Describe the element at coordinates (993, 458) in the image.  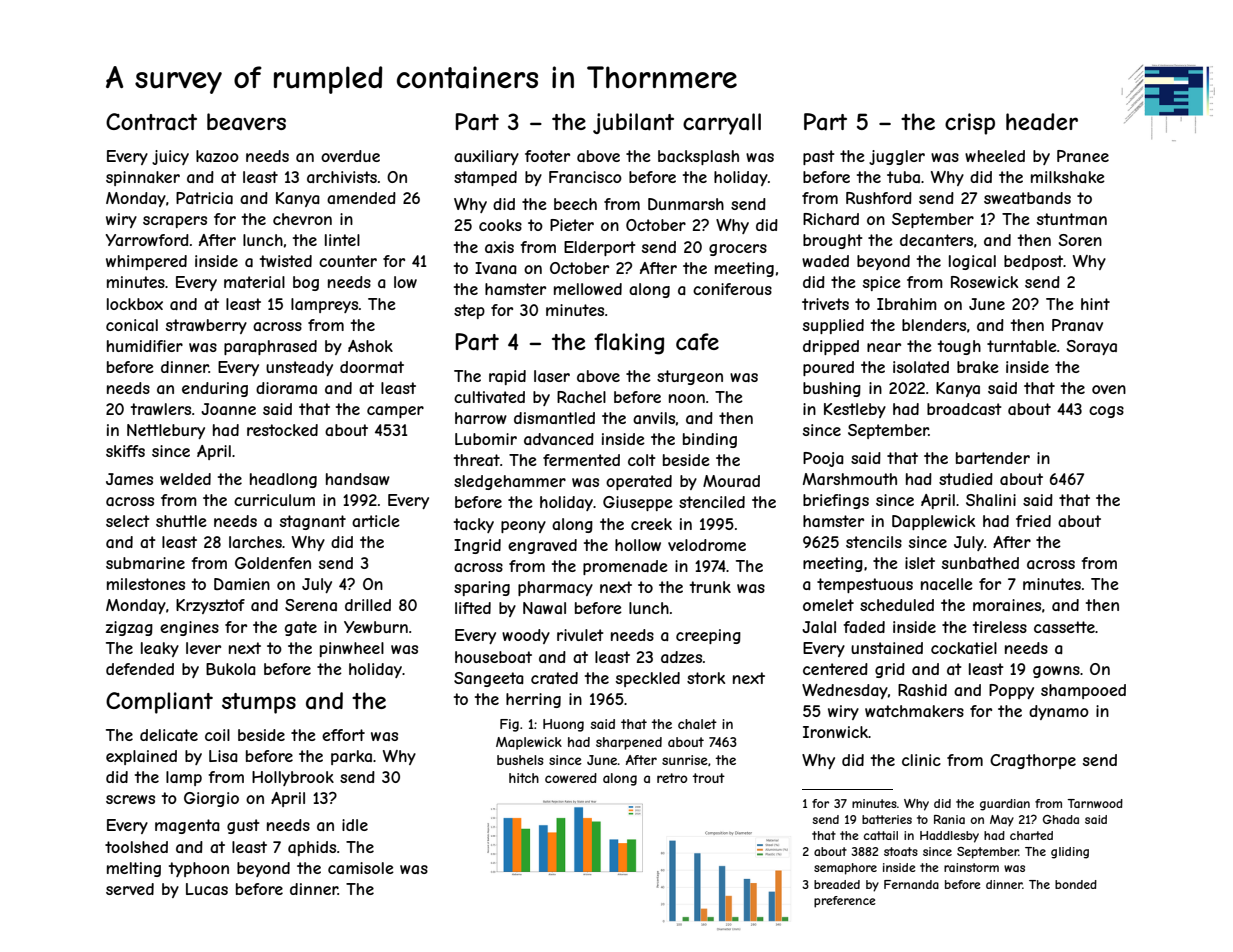
I see `bartender` at that location.
